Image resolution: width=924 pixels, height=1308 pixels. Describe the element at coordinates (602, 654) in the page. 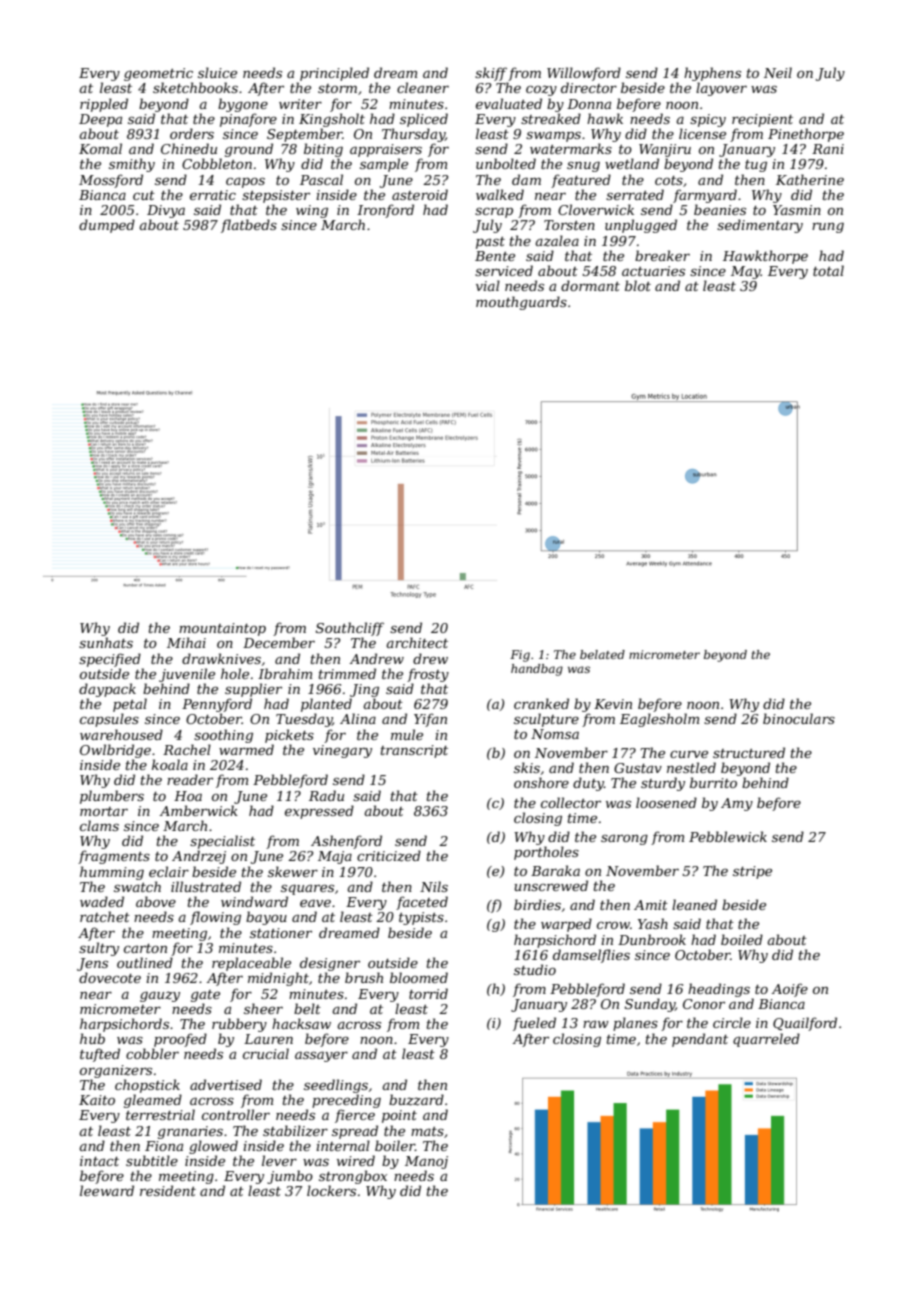

I see `belated` at that location.
